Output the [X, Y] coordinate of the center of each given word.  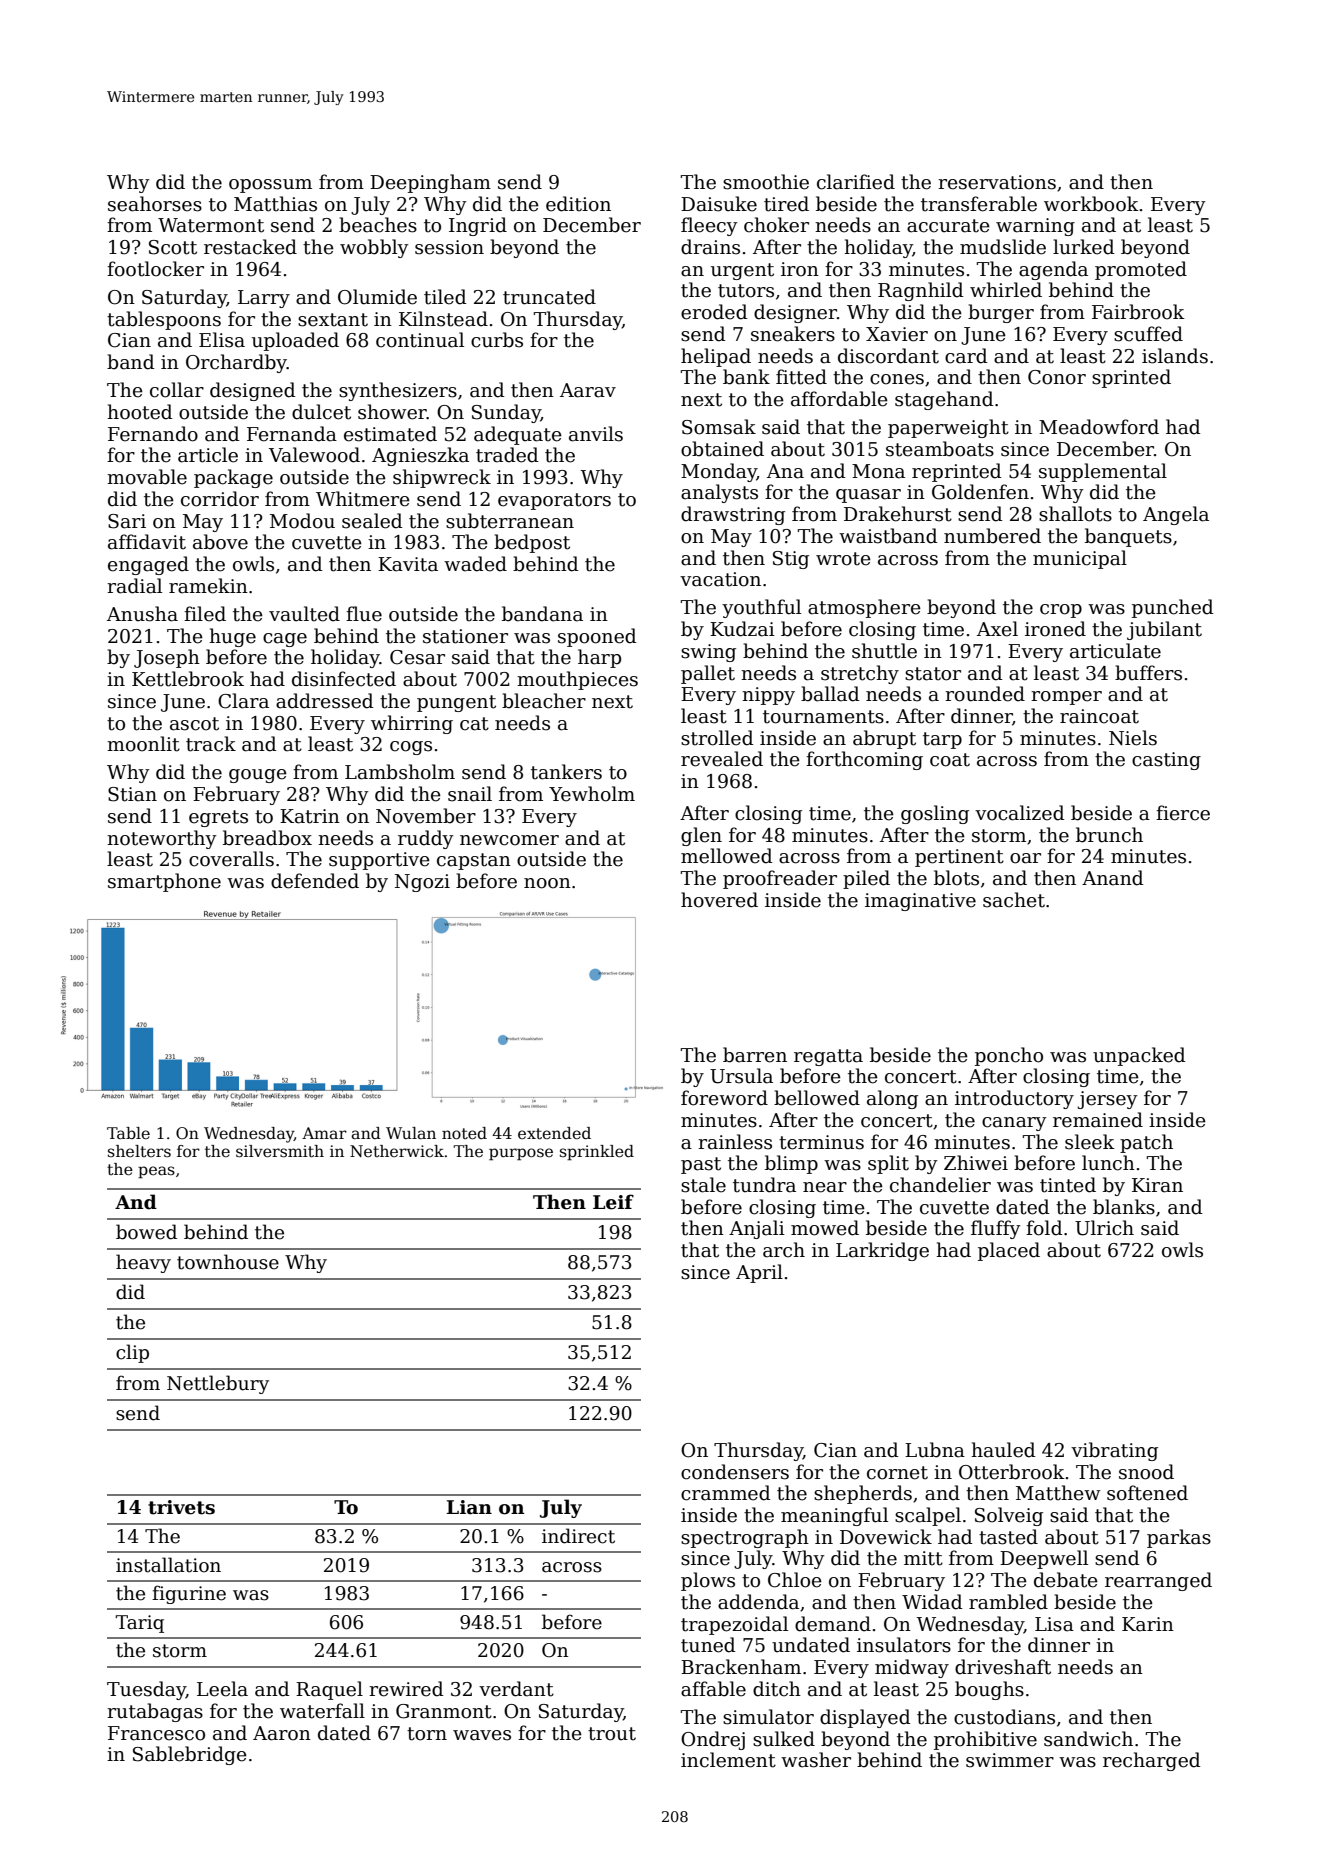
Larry [264, 299]
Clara [243, 701]
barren [755, 1055]
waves [482, 1735]
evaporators [554, 501]
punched [1173, 608]
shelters [139, 1151]
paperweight [948, 428]
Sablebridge [190, 1755]
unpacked [1139, 1056]
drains [710, 247]
